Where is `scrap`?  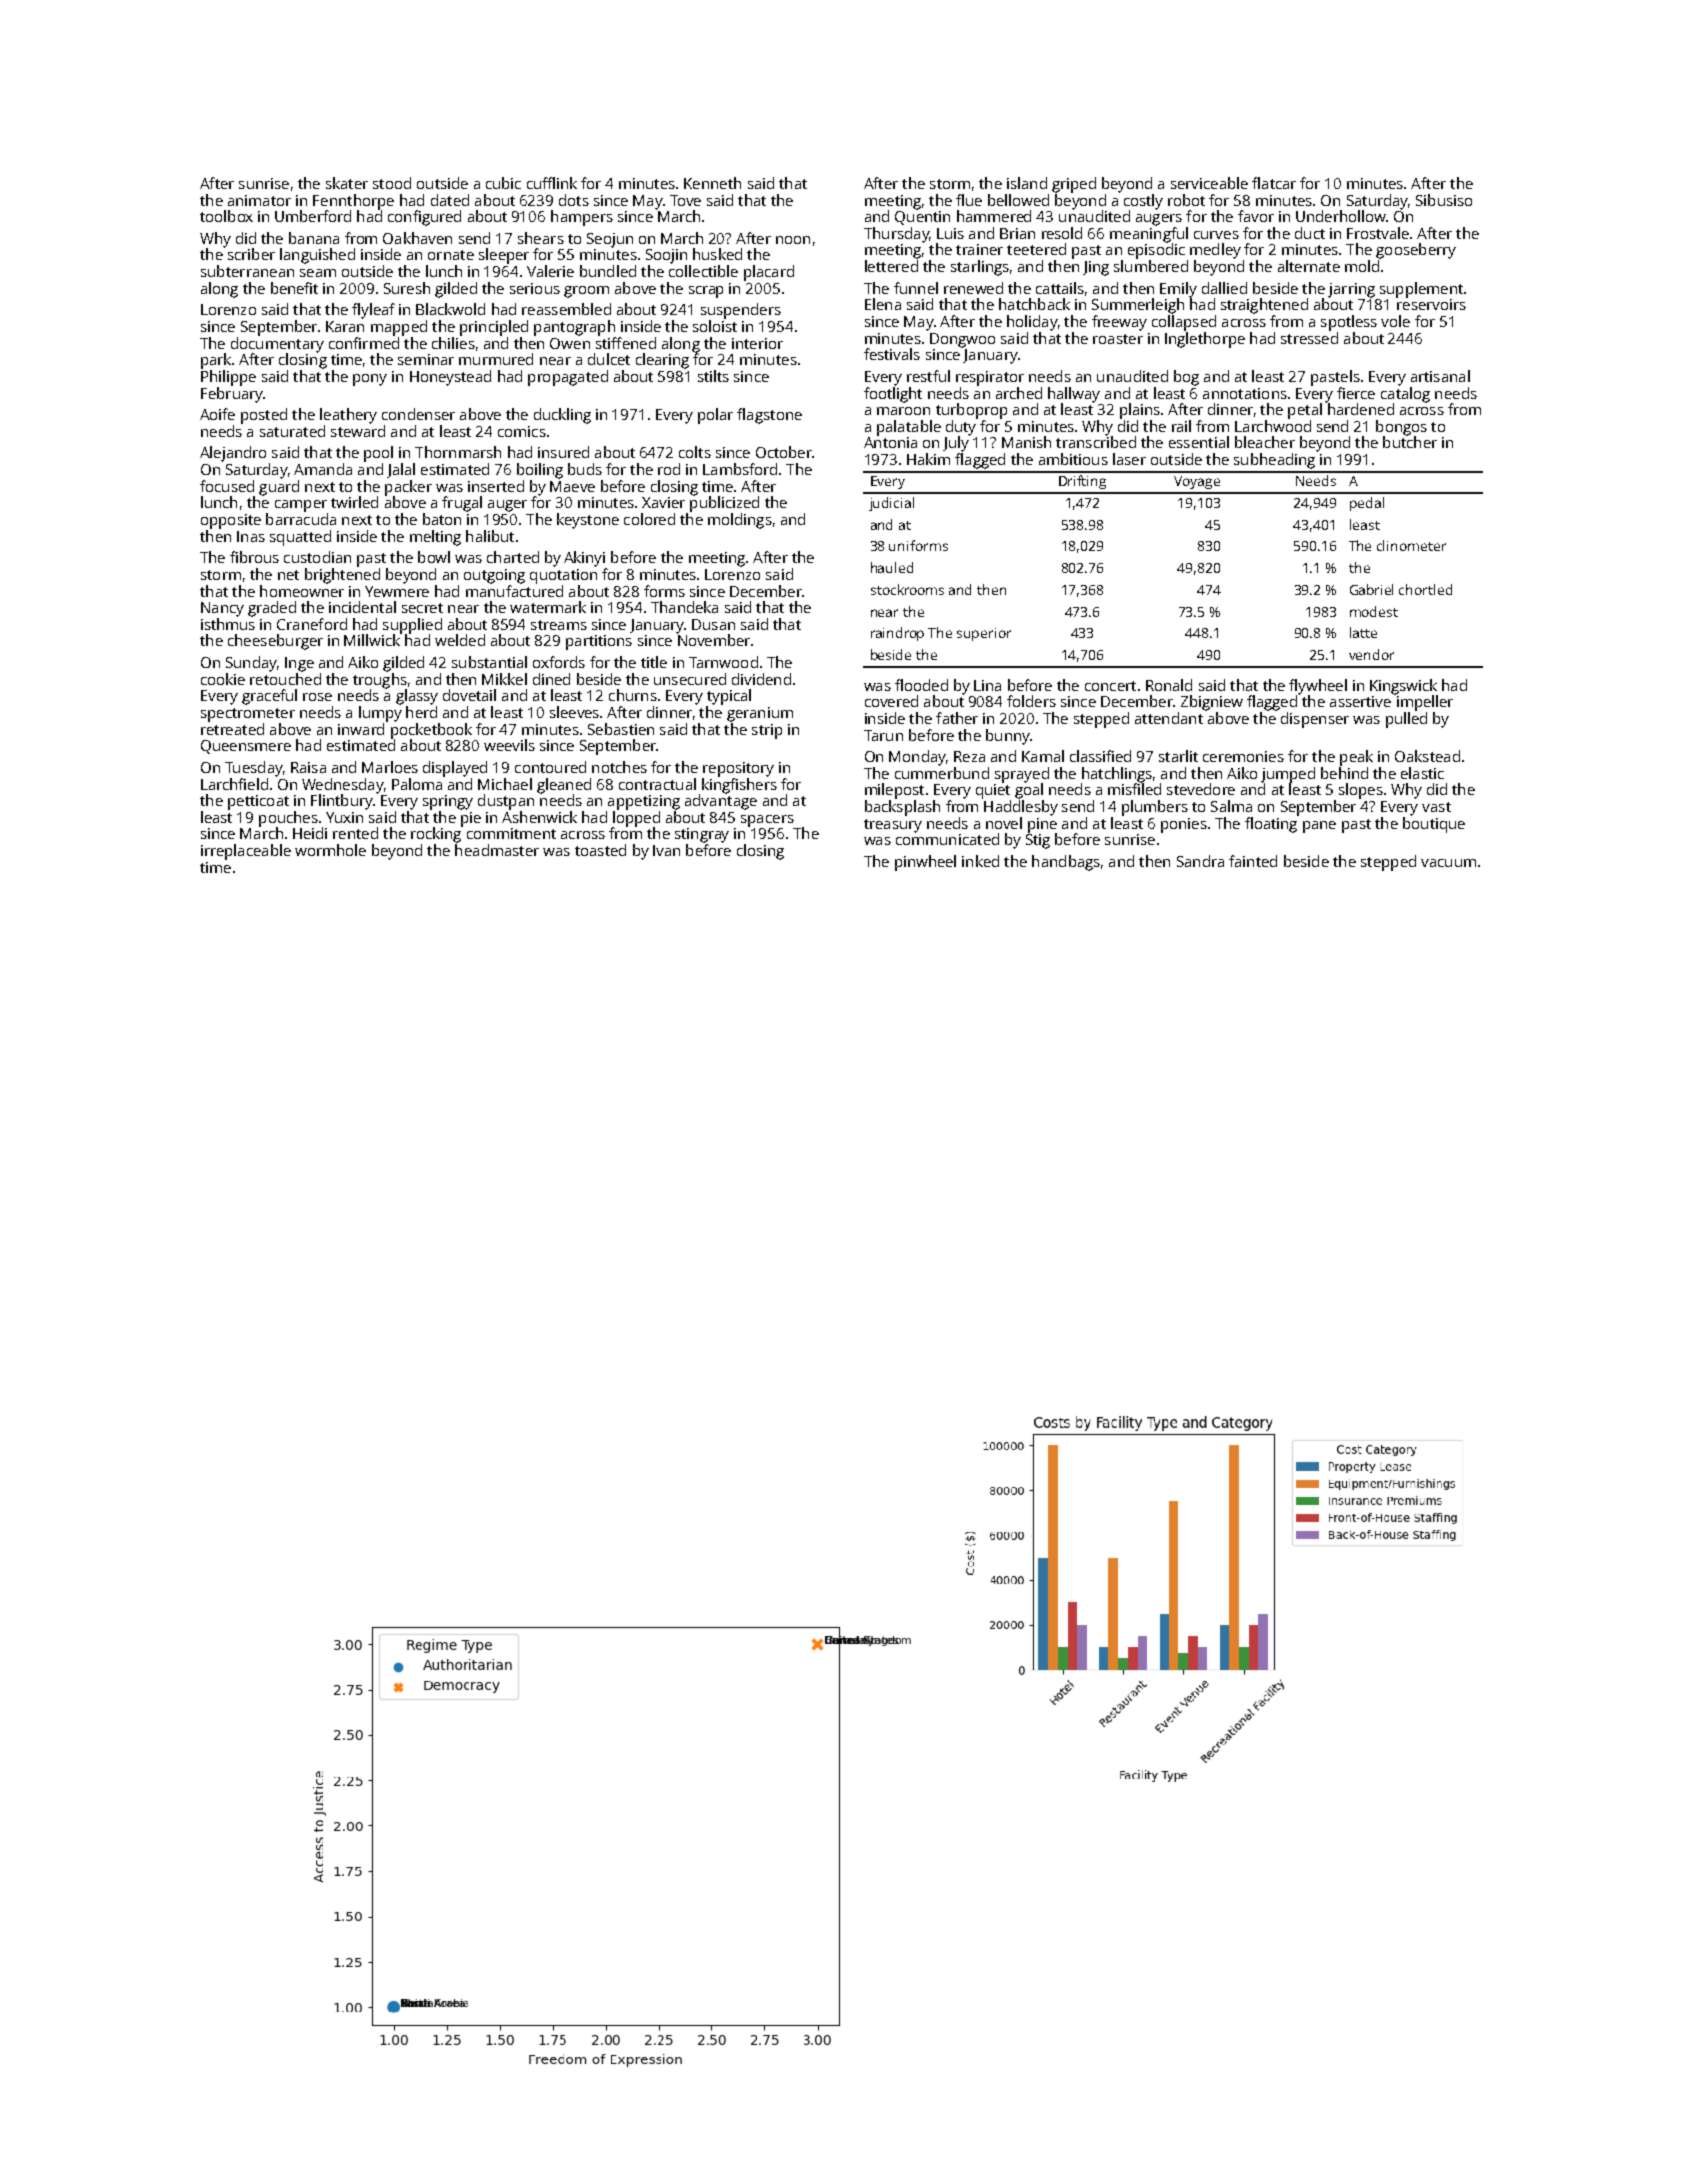 scrap is located at coordinates (706, 292).
